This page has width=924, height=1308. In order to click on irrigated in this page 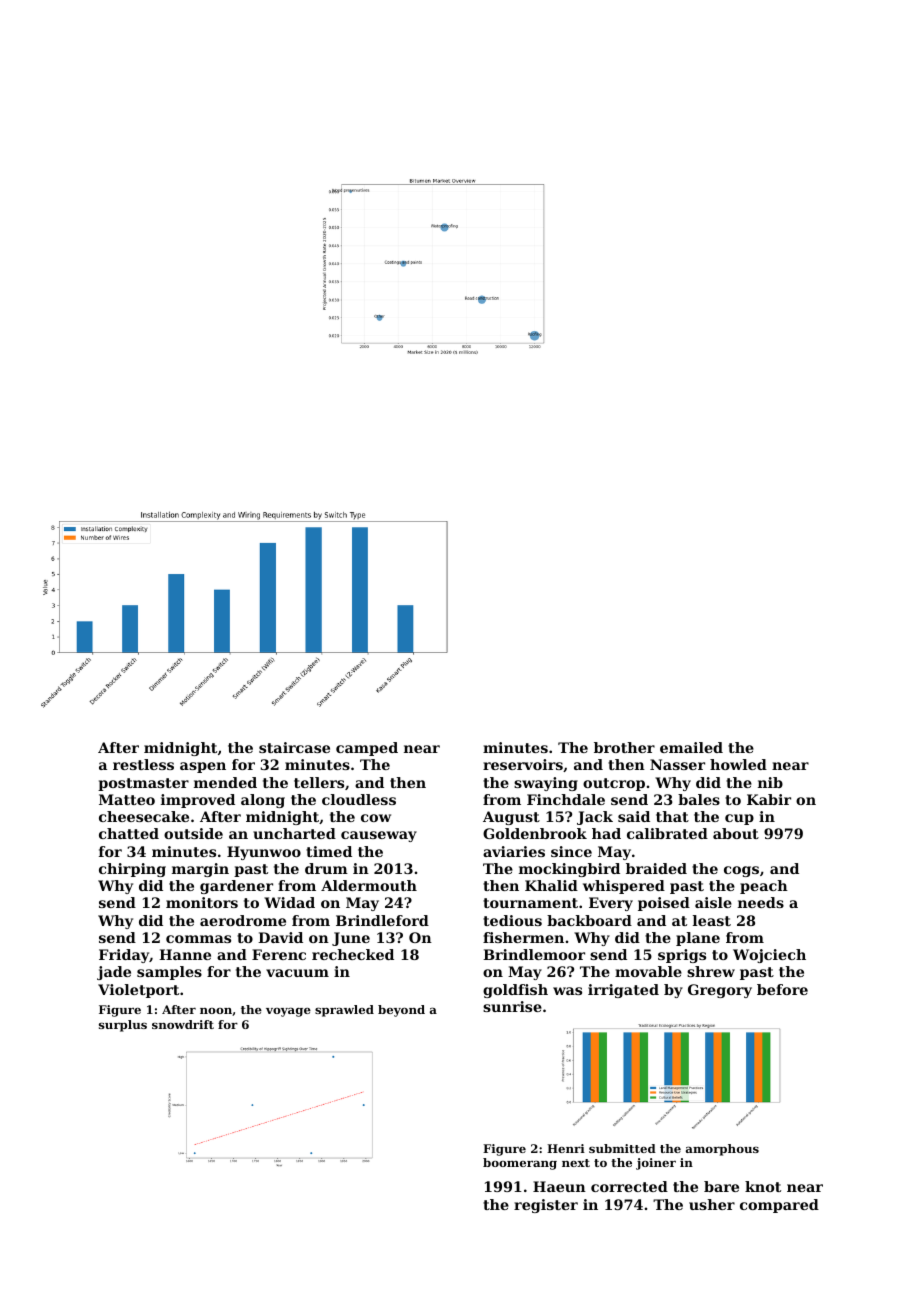, I will do `click(623, 991)`.
